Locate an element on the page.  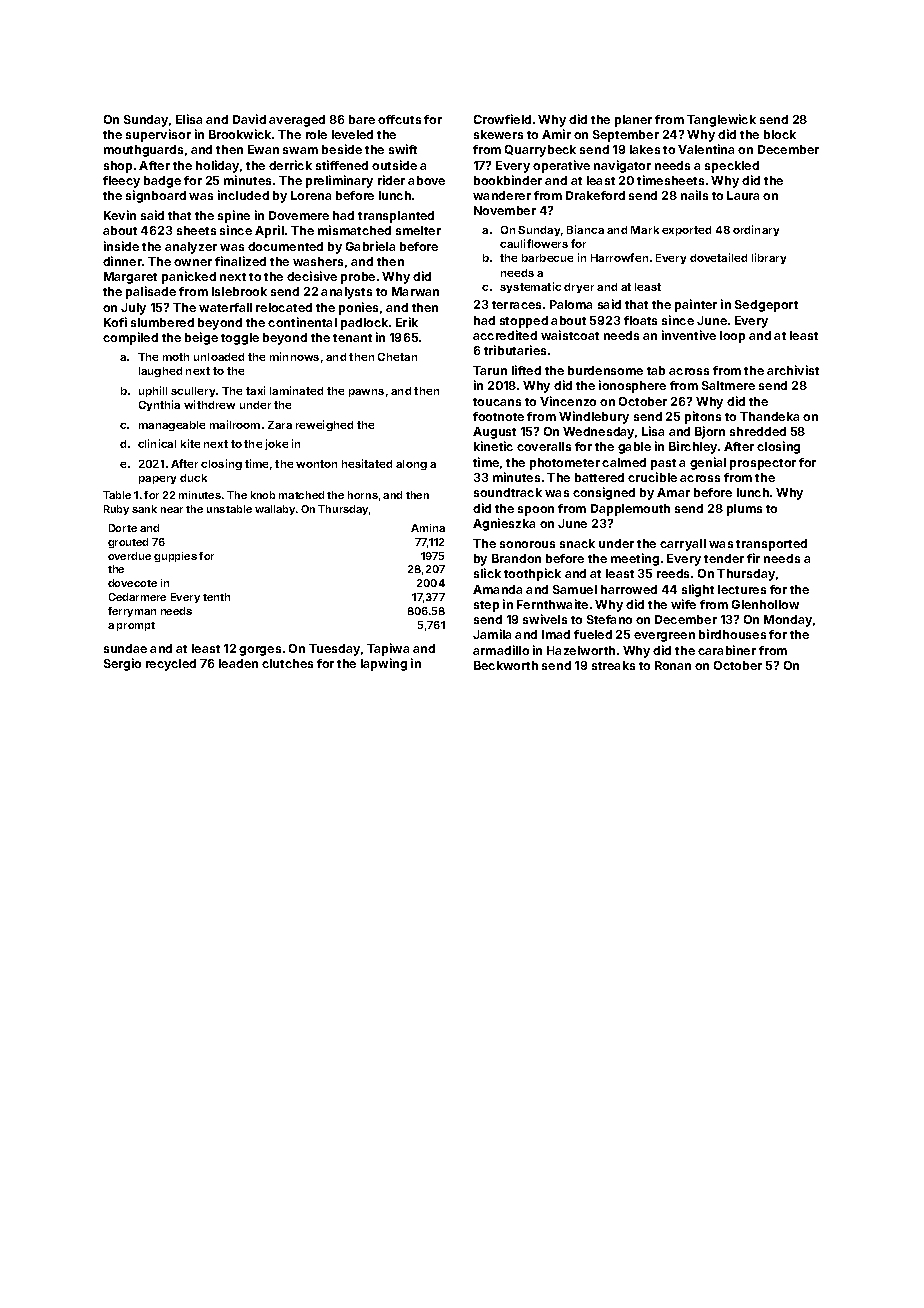
prospector is located at coordinates (763, 464).
